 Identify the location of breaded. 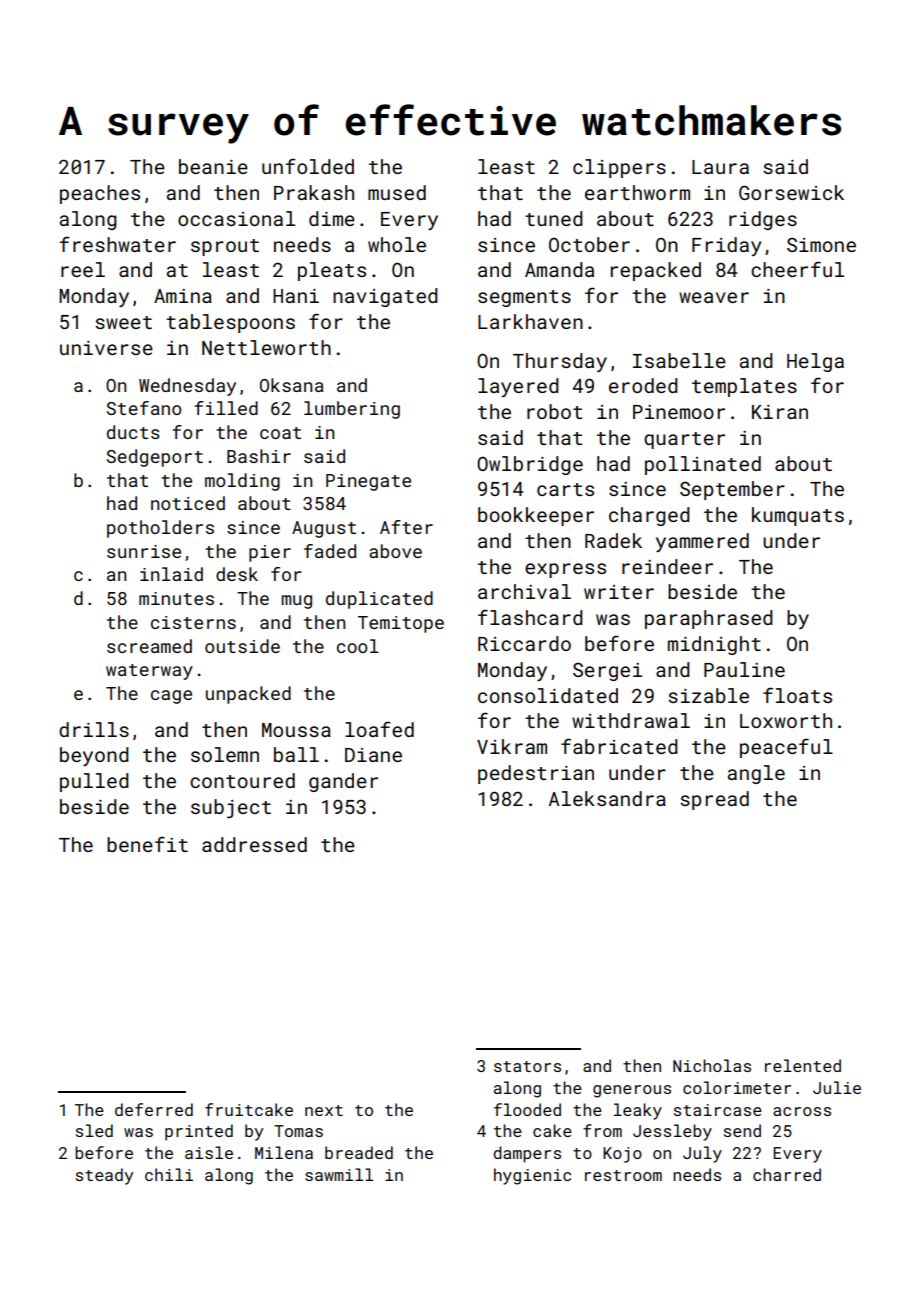
(359, 1152).
